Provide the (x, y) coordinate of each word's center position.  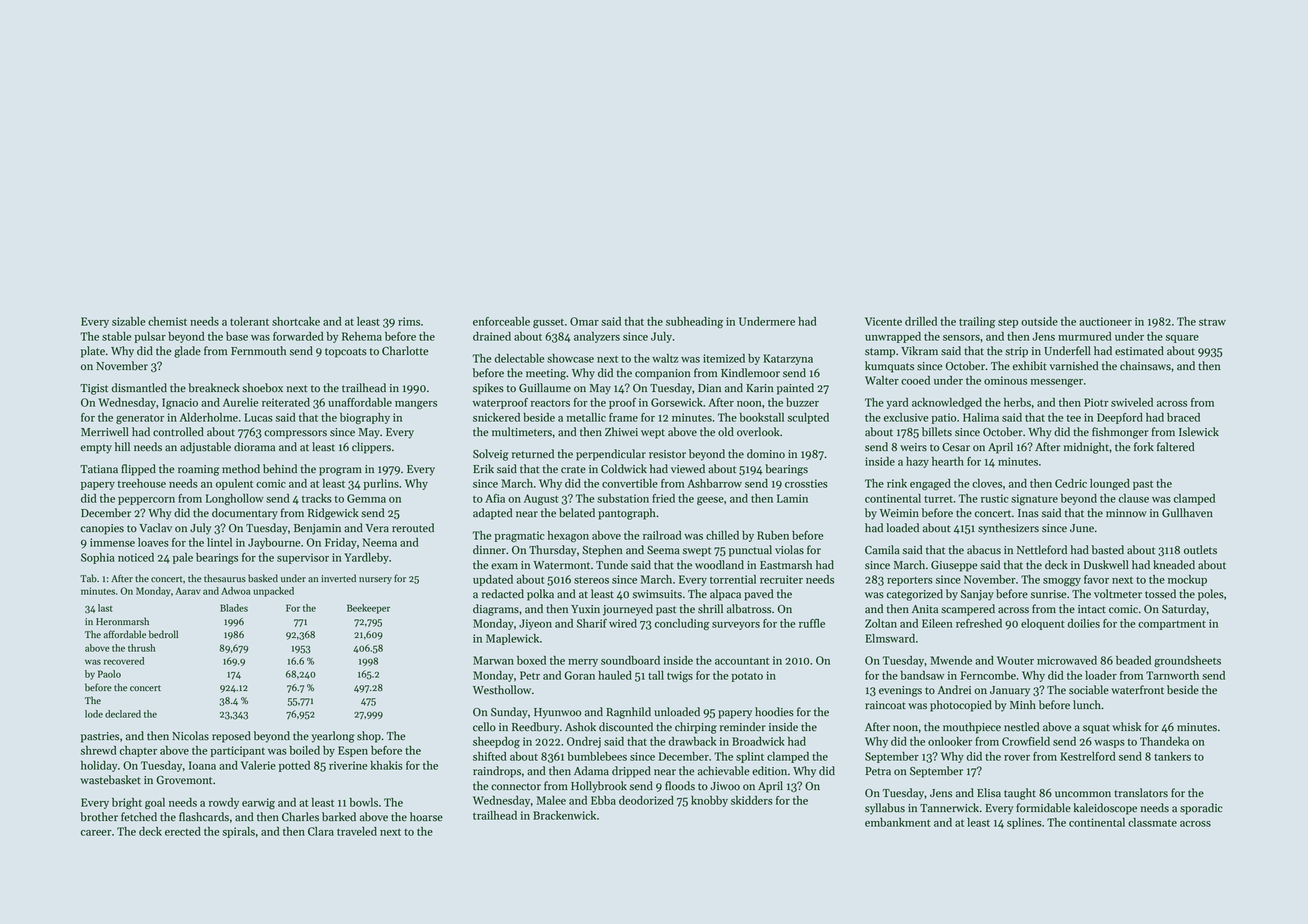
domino (766, 454)
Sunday (509, 713)
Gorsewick (677, 402)
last (105, 608)
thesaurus (225, 578)
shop (369, 737)
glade (187, 352)
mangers (416, 405)
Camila (882, 550)
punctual (750, 551)
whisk (1126, 727)
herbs (1017, 402)
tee (1074, 418)
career (96, 833)
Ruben (773, 535)
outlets (1200, 550)
